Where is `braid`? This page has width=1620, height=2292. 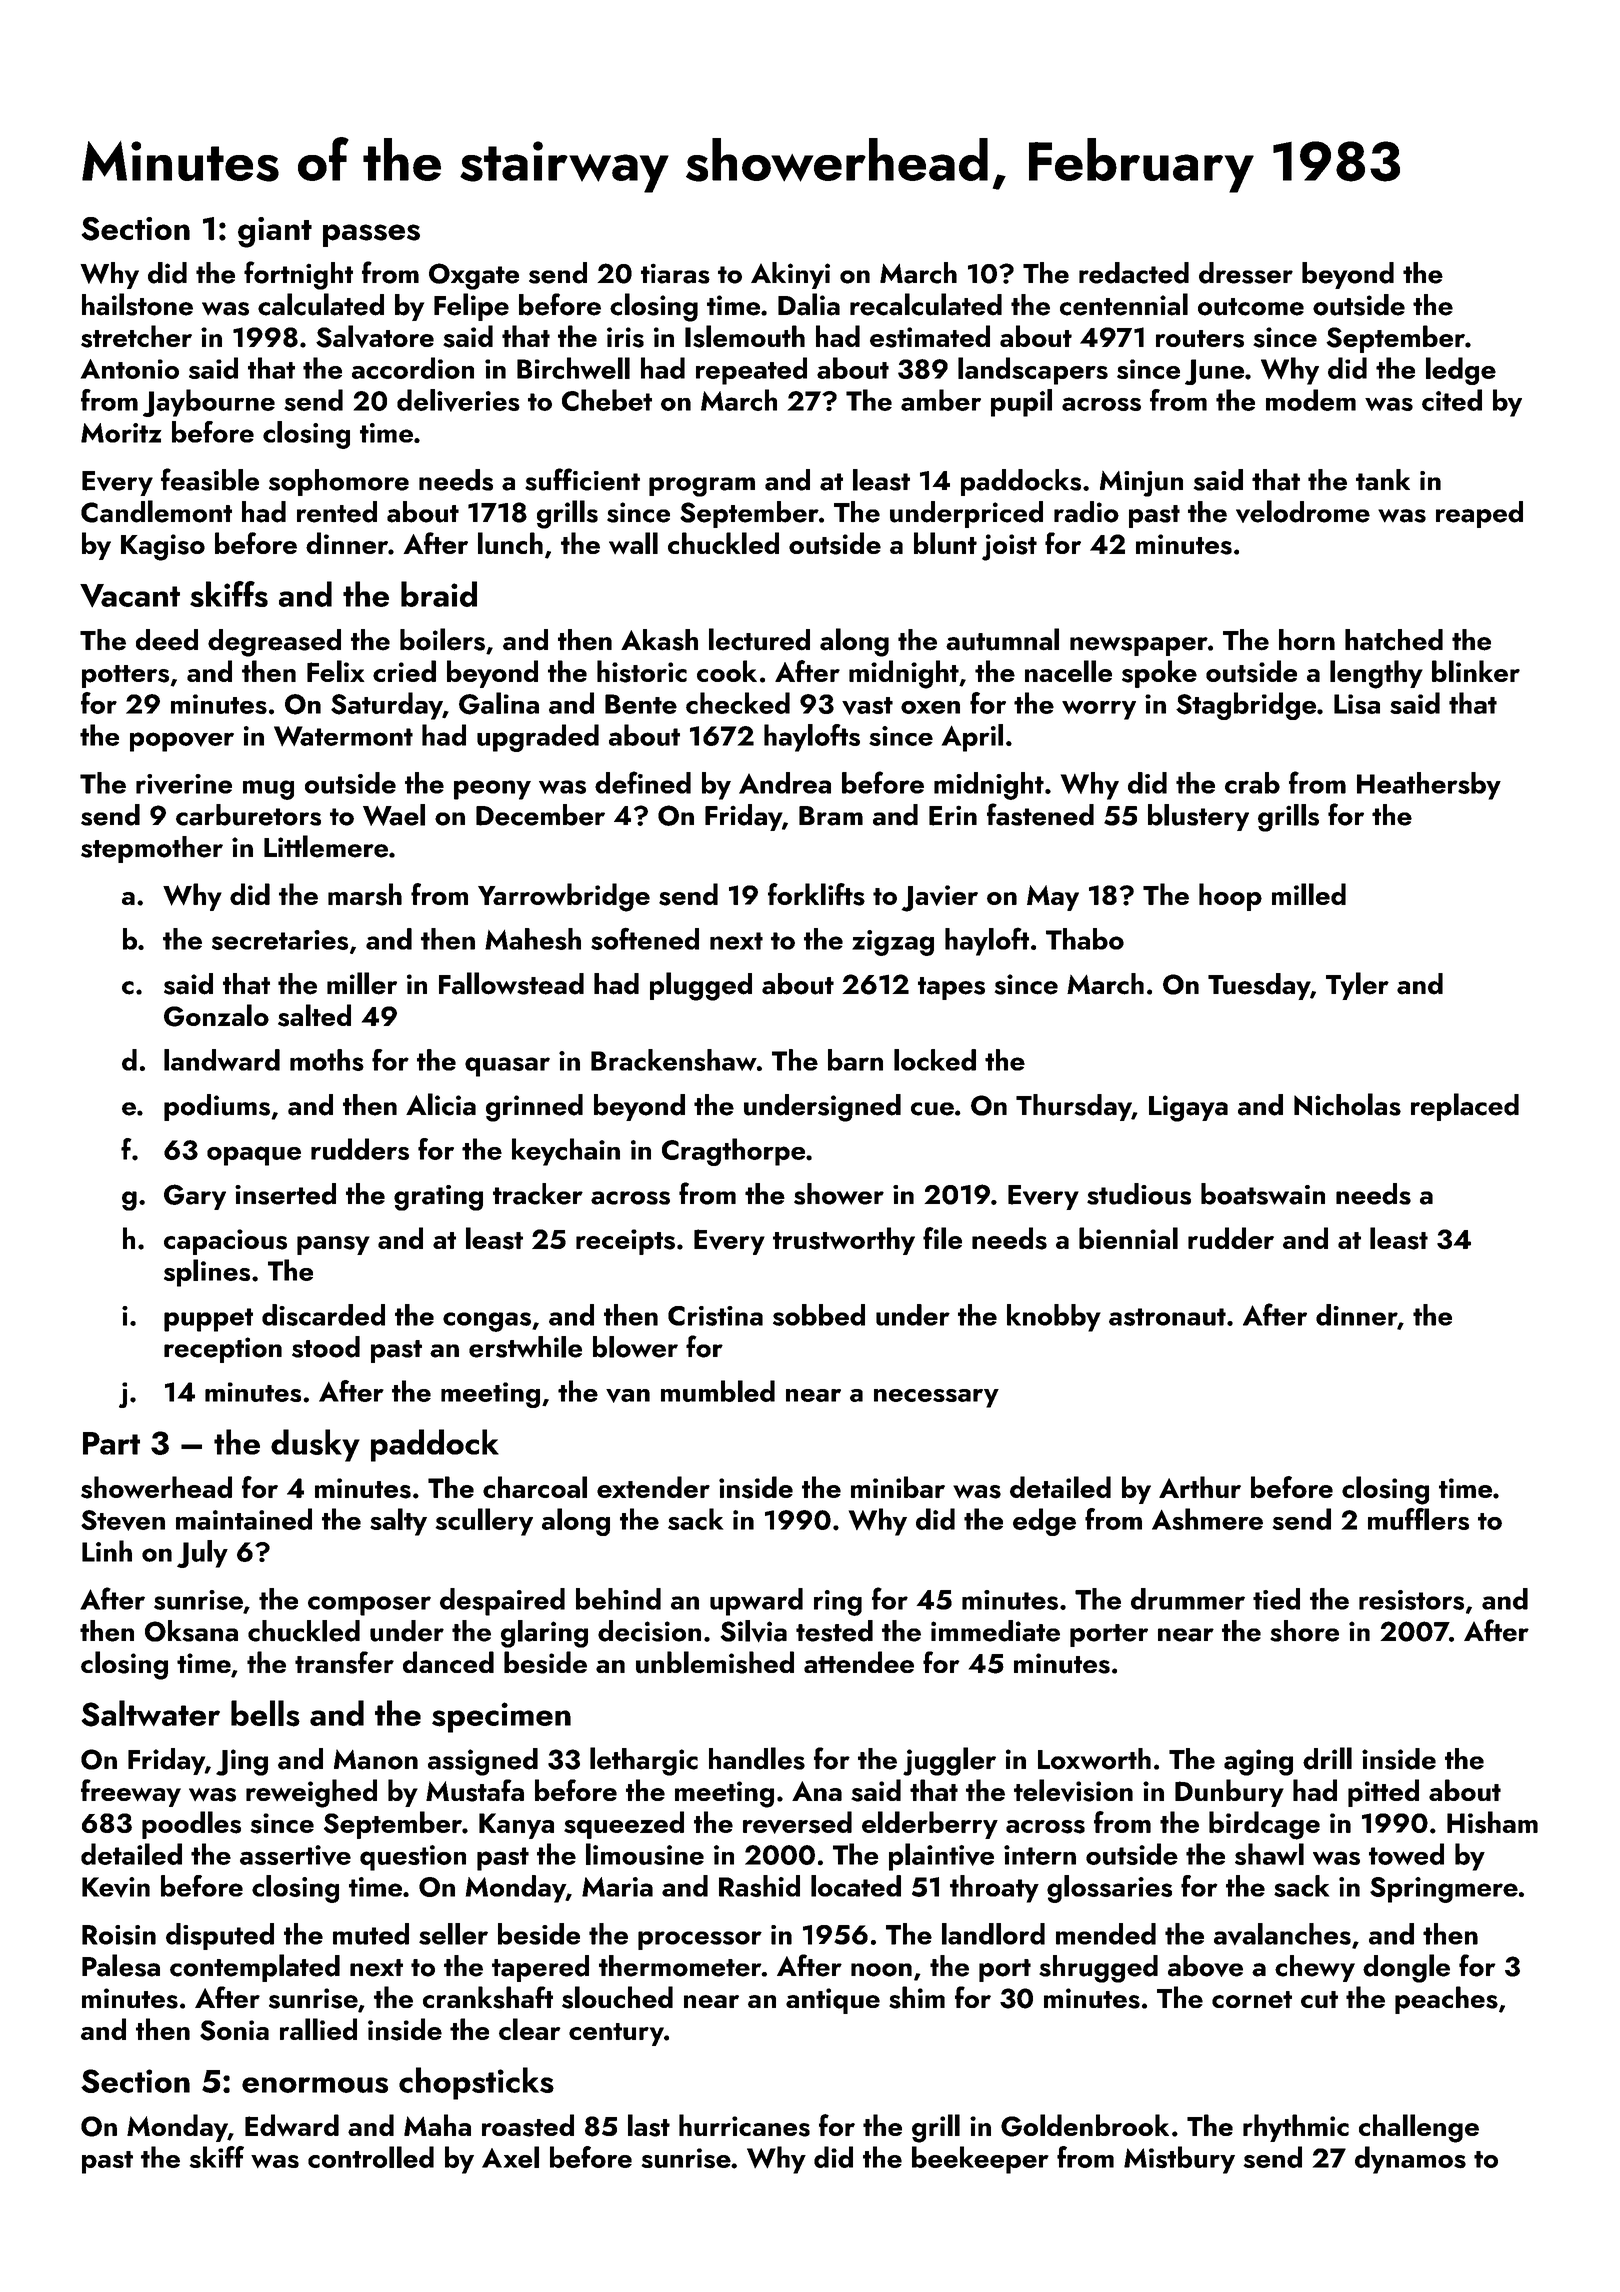 braid is located at coordinates (439, 594).
